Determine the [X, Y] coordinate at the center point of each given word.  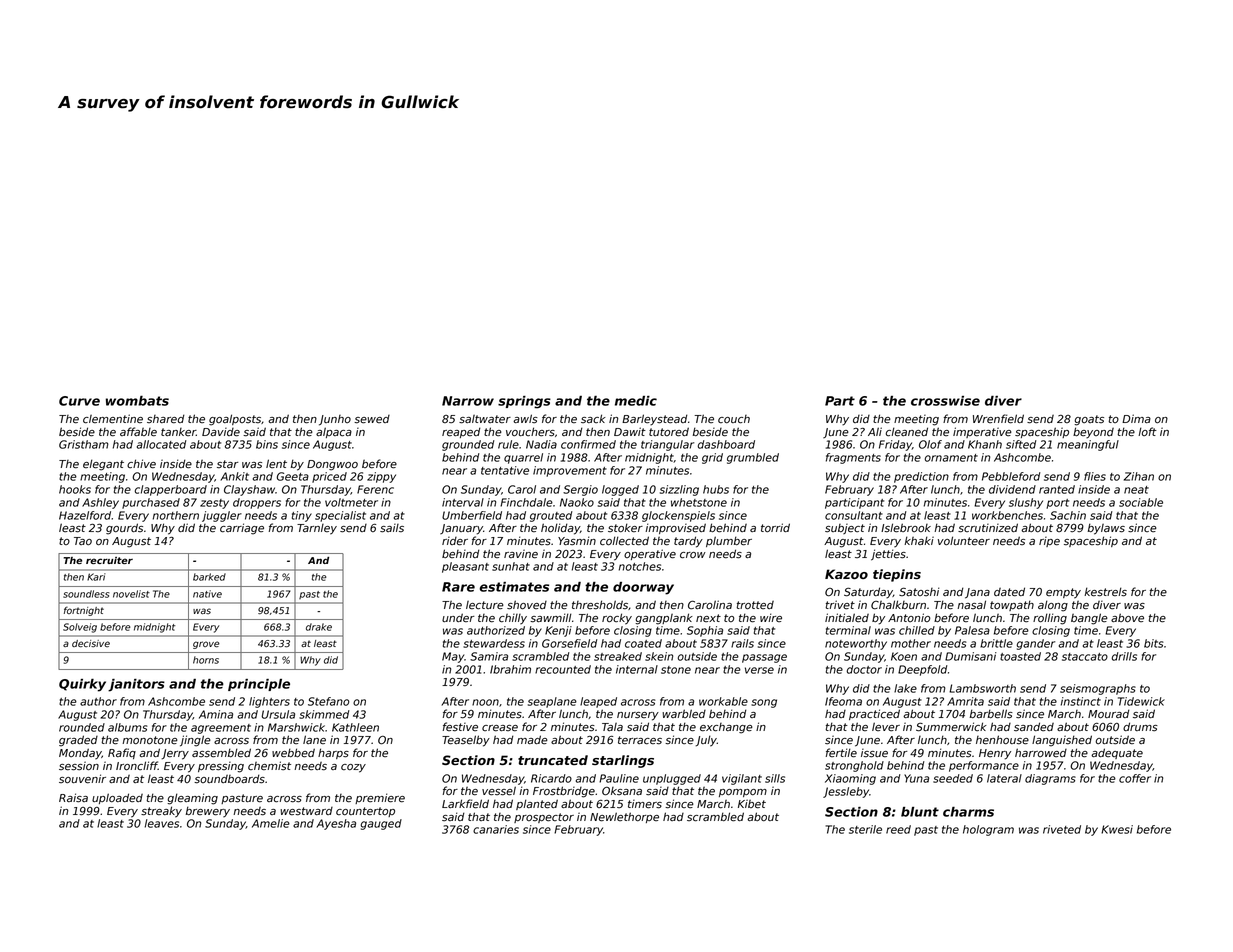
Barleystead [655, 420]
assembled [221, 753]
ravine [521, 554]
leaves [162, 823]
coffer [1135, 778]
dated [1009, 592]
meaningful [1088, 445]
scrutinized [988, 528]
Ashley [100, 503]
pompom [743, 793]
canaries [496, 829]
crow [693, 555]
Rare [458, 587]
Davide [221, 432]
